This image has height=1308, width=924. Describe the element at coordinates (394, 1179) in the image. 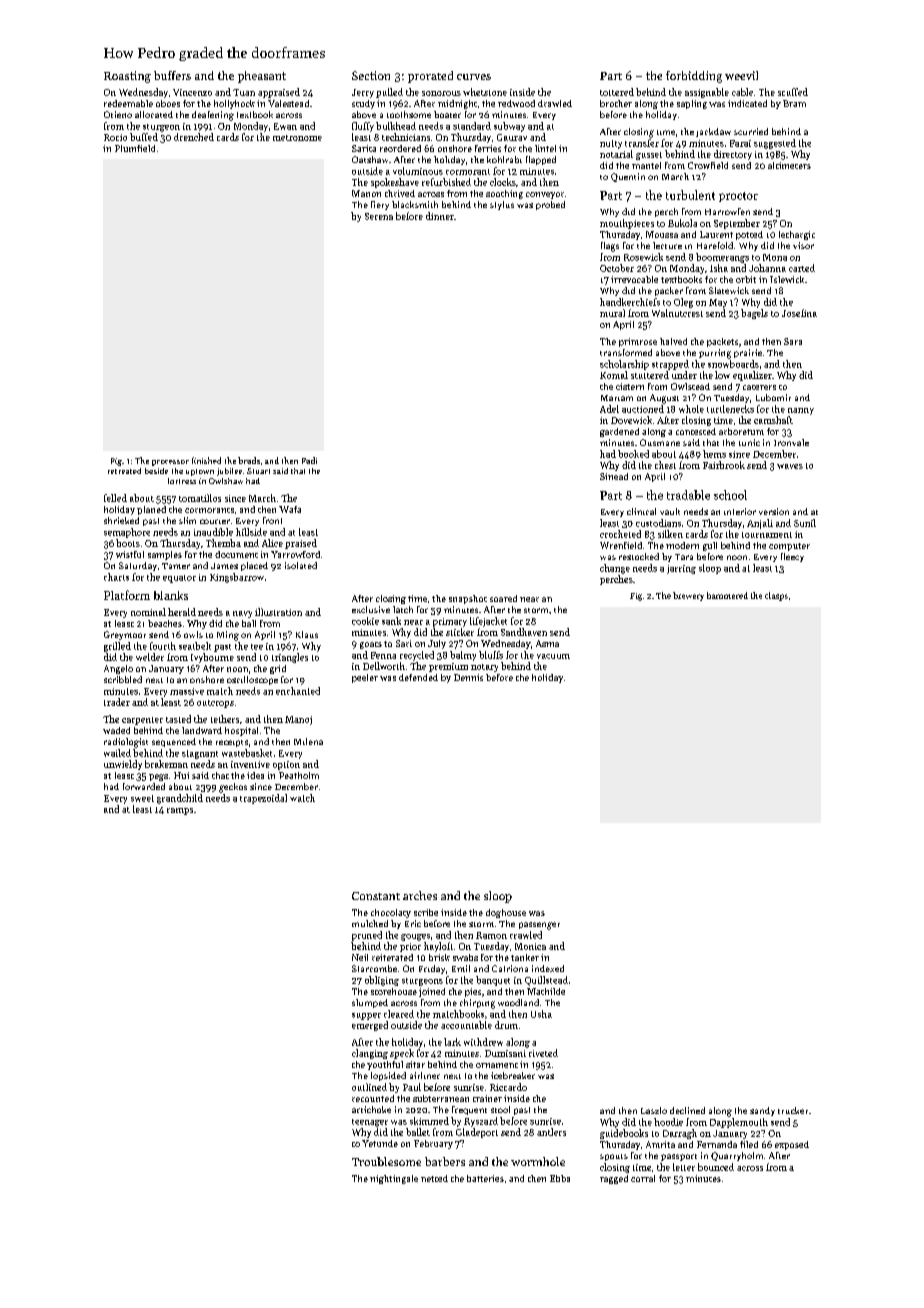

I see `nightingale` at that location.
